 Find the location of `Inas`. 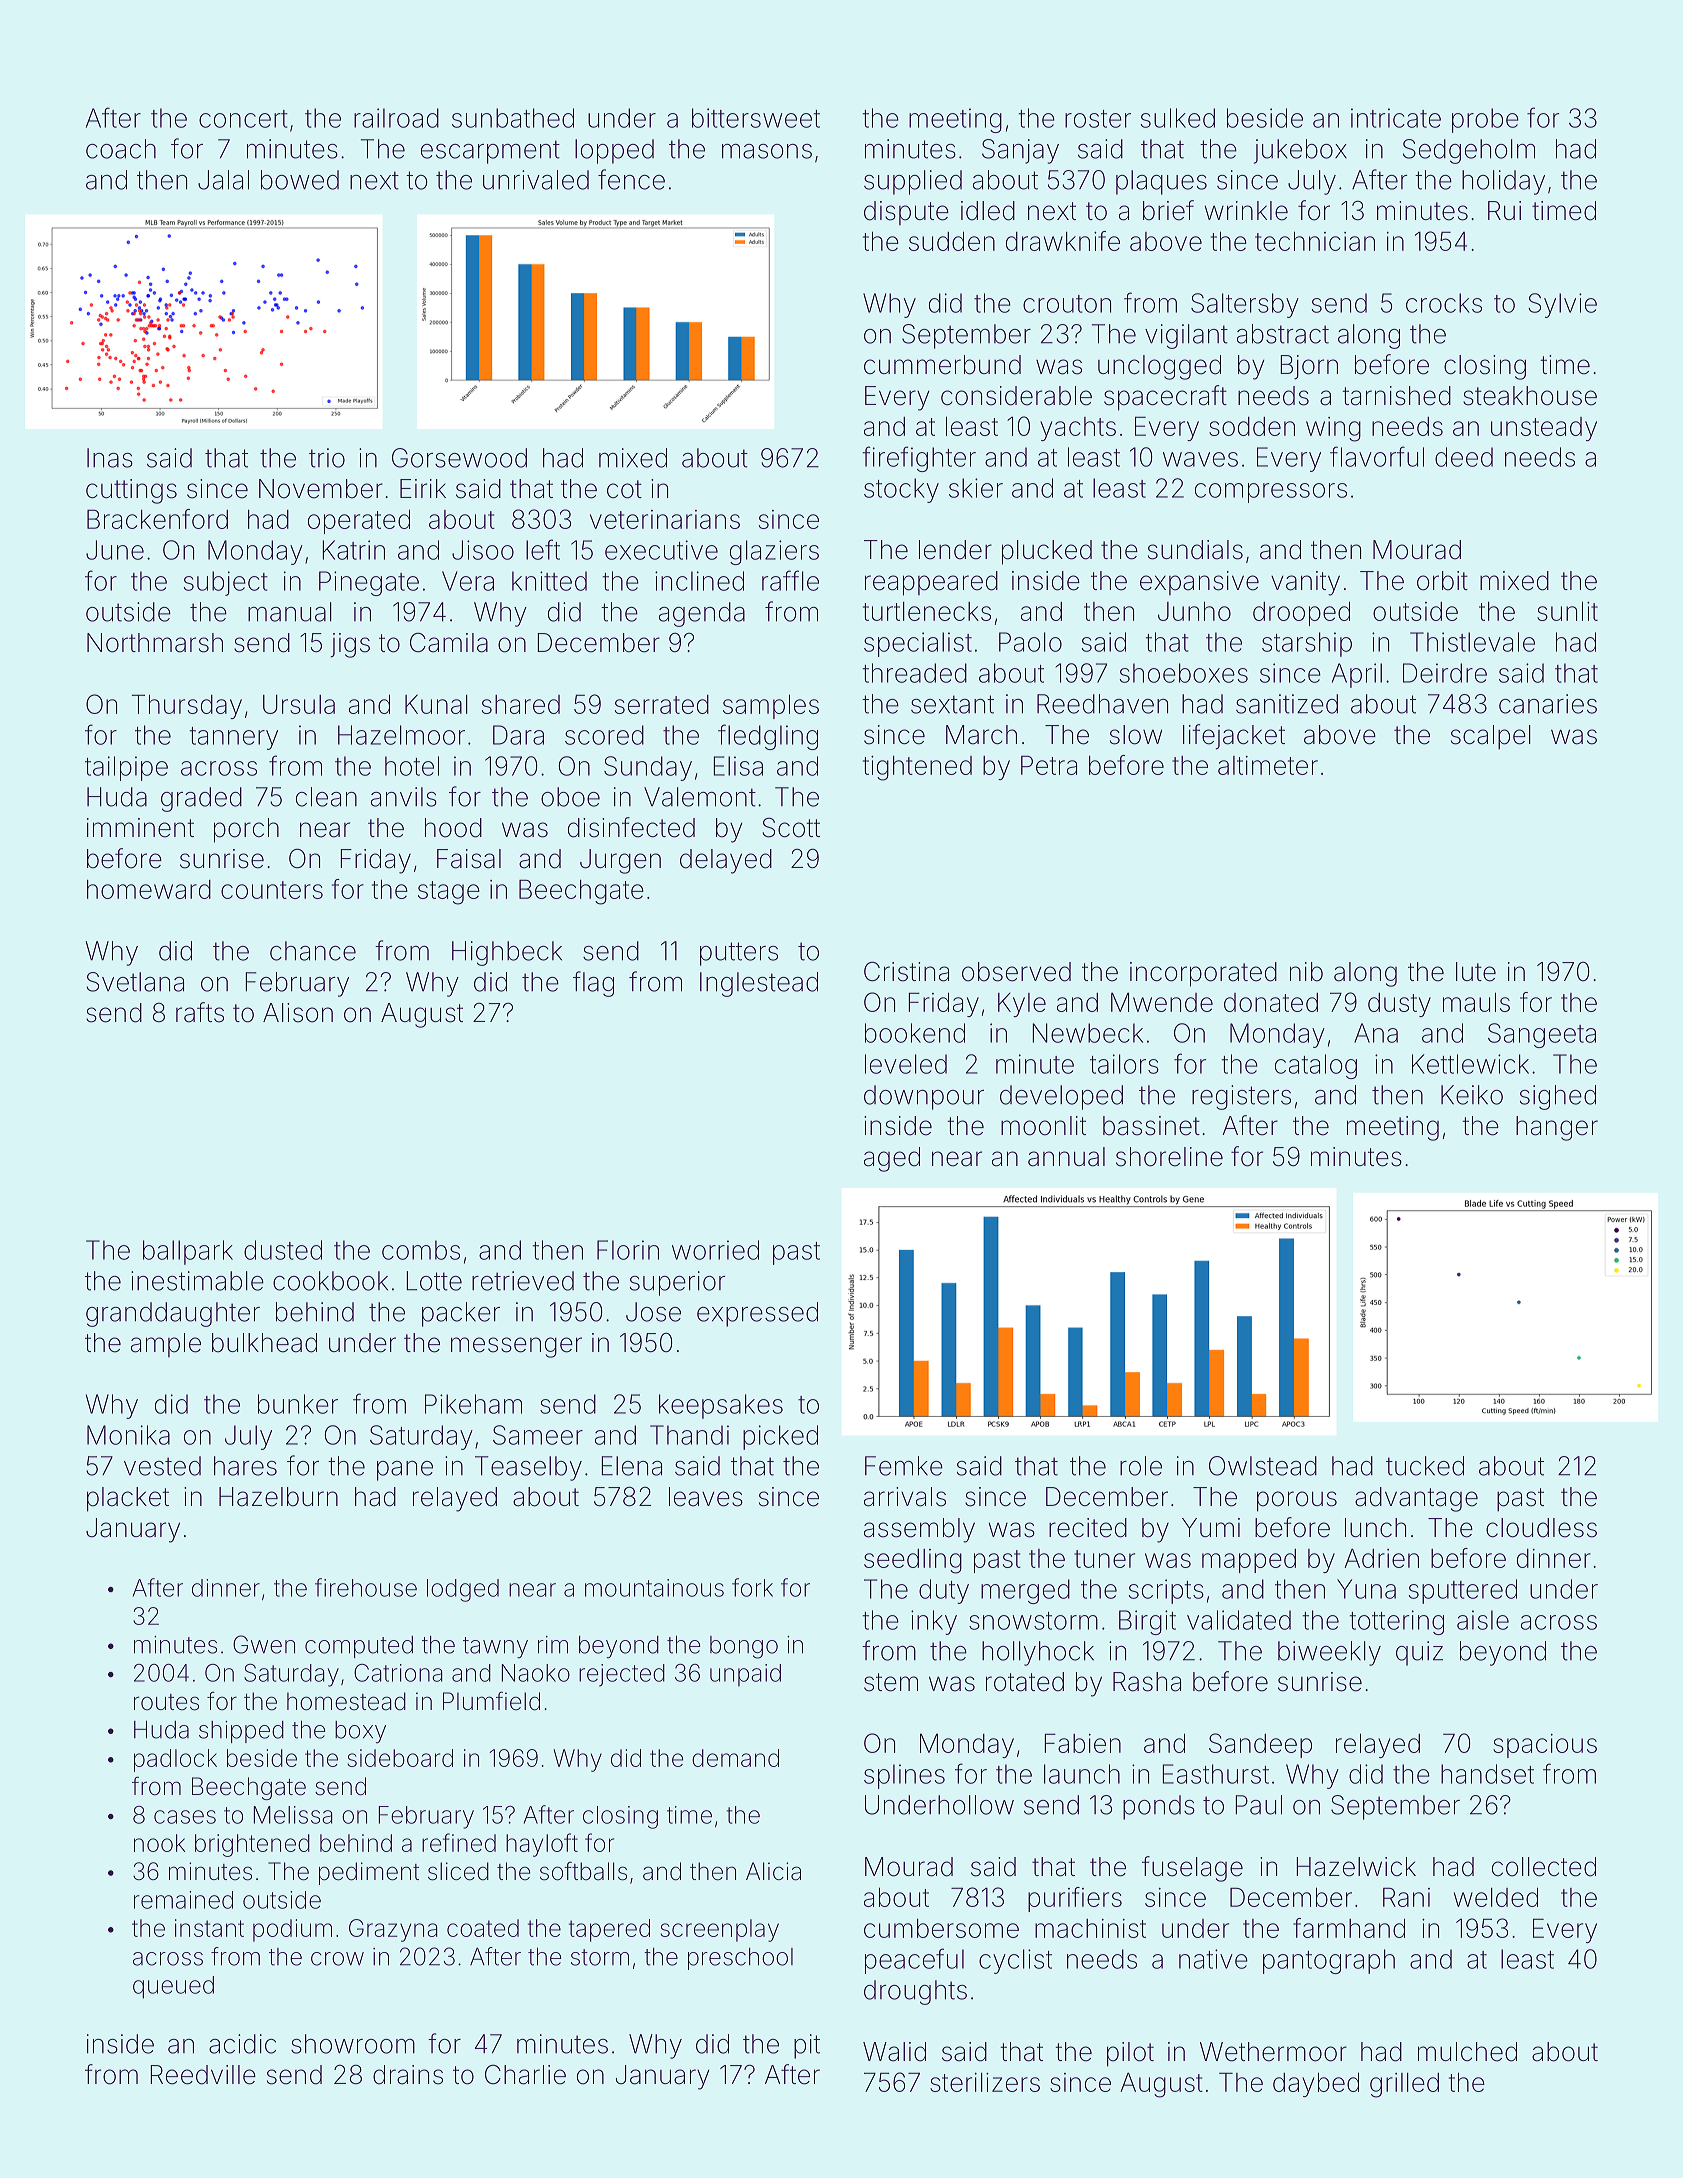

Inas is located at coordinates (110, 458).
